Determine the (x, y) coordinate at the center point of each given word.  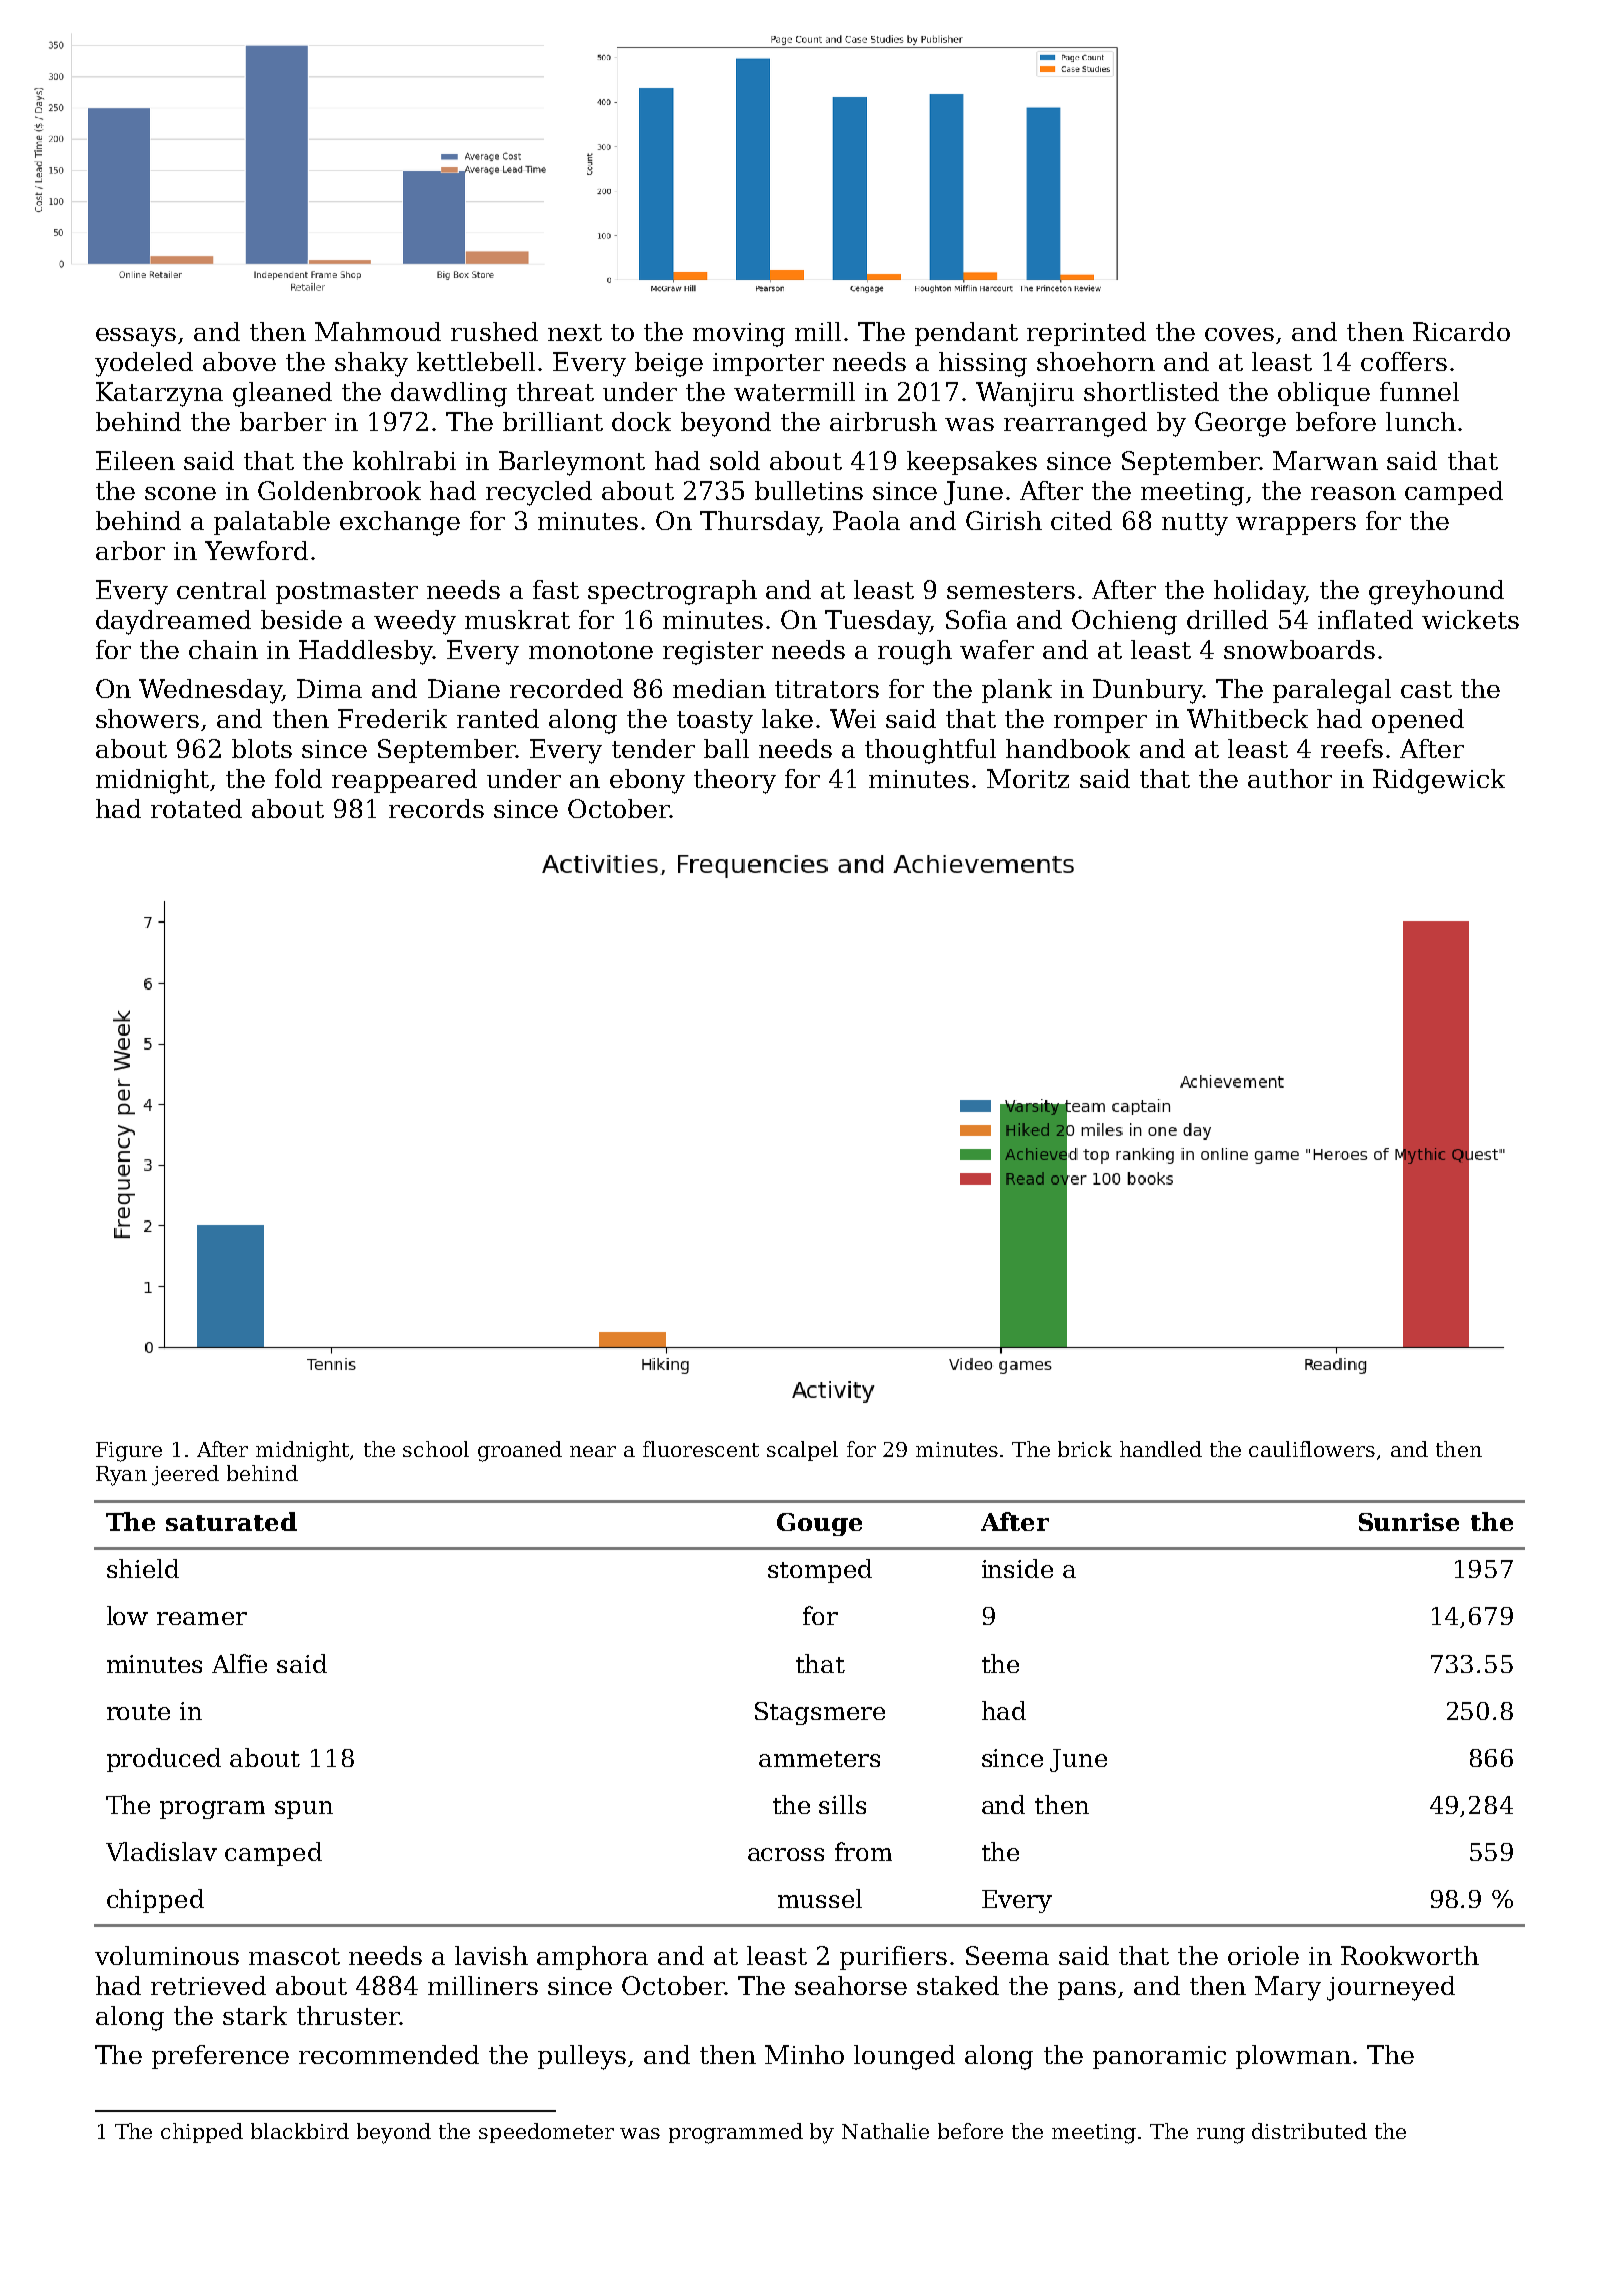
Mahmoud (378, 331)
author (1290, 778)
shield (143, 1568)
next (575, 332)
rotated (196, 808)
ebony (647, 781)
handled (1161, 1449)
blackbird (300, 2131)
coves (1239, 334)
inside (1017, 1568)
